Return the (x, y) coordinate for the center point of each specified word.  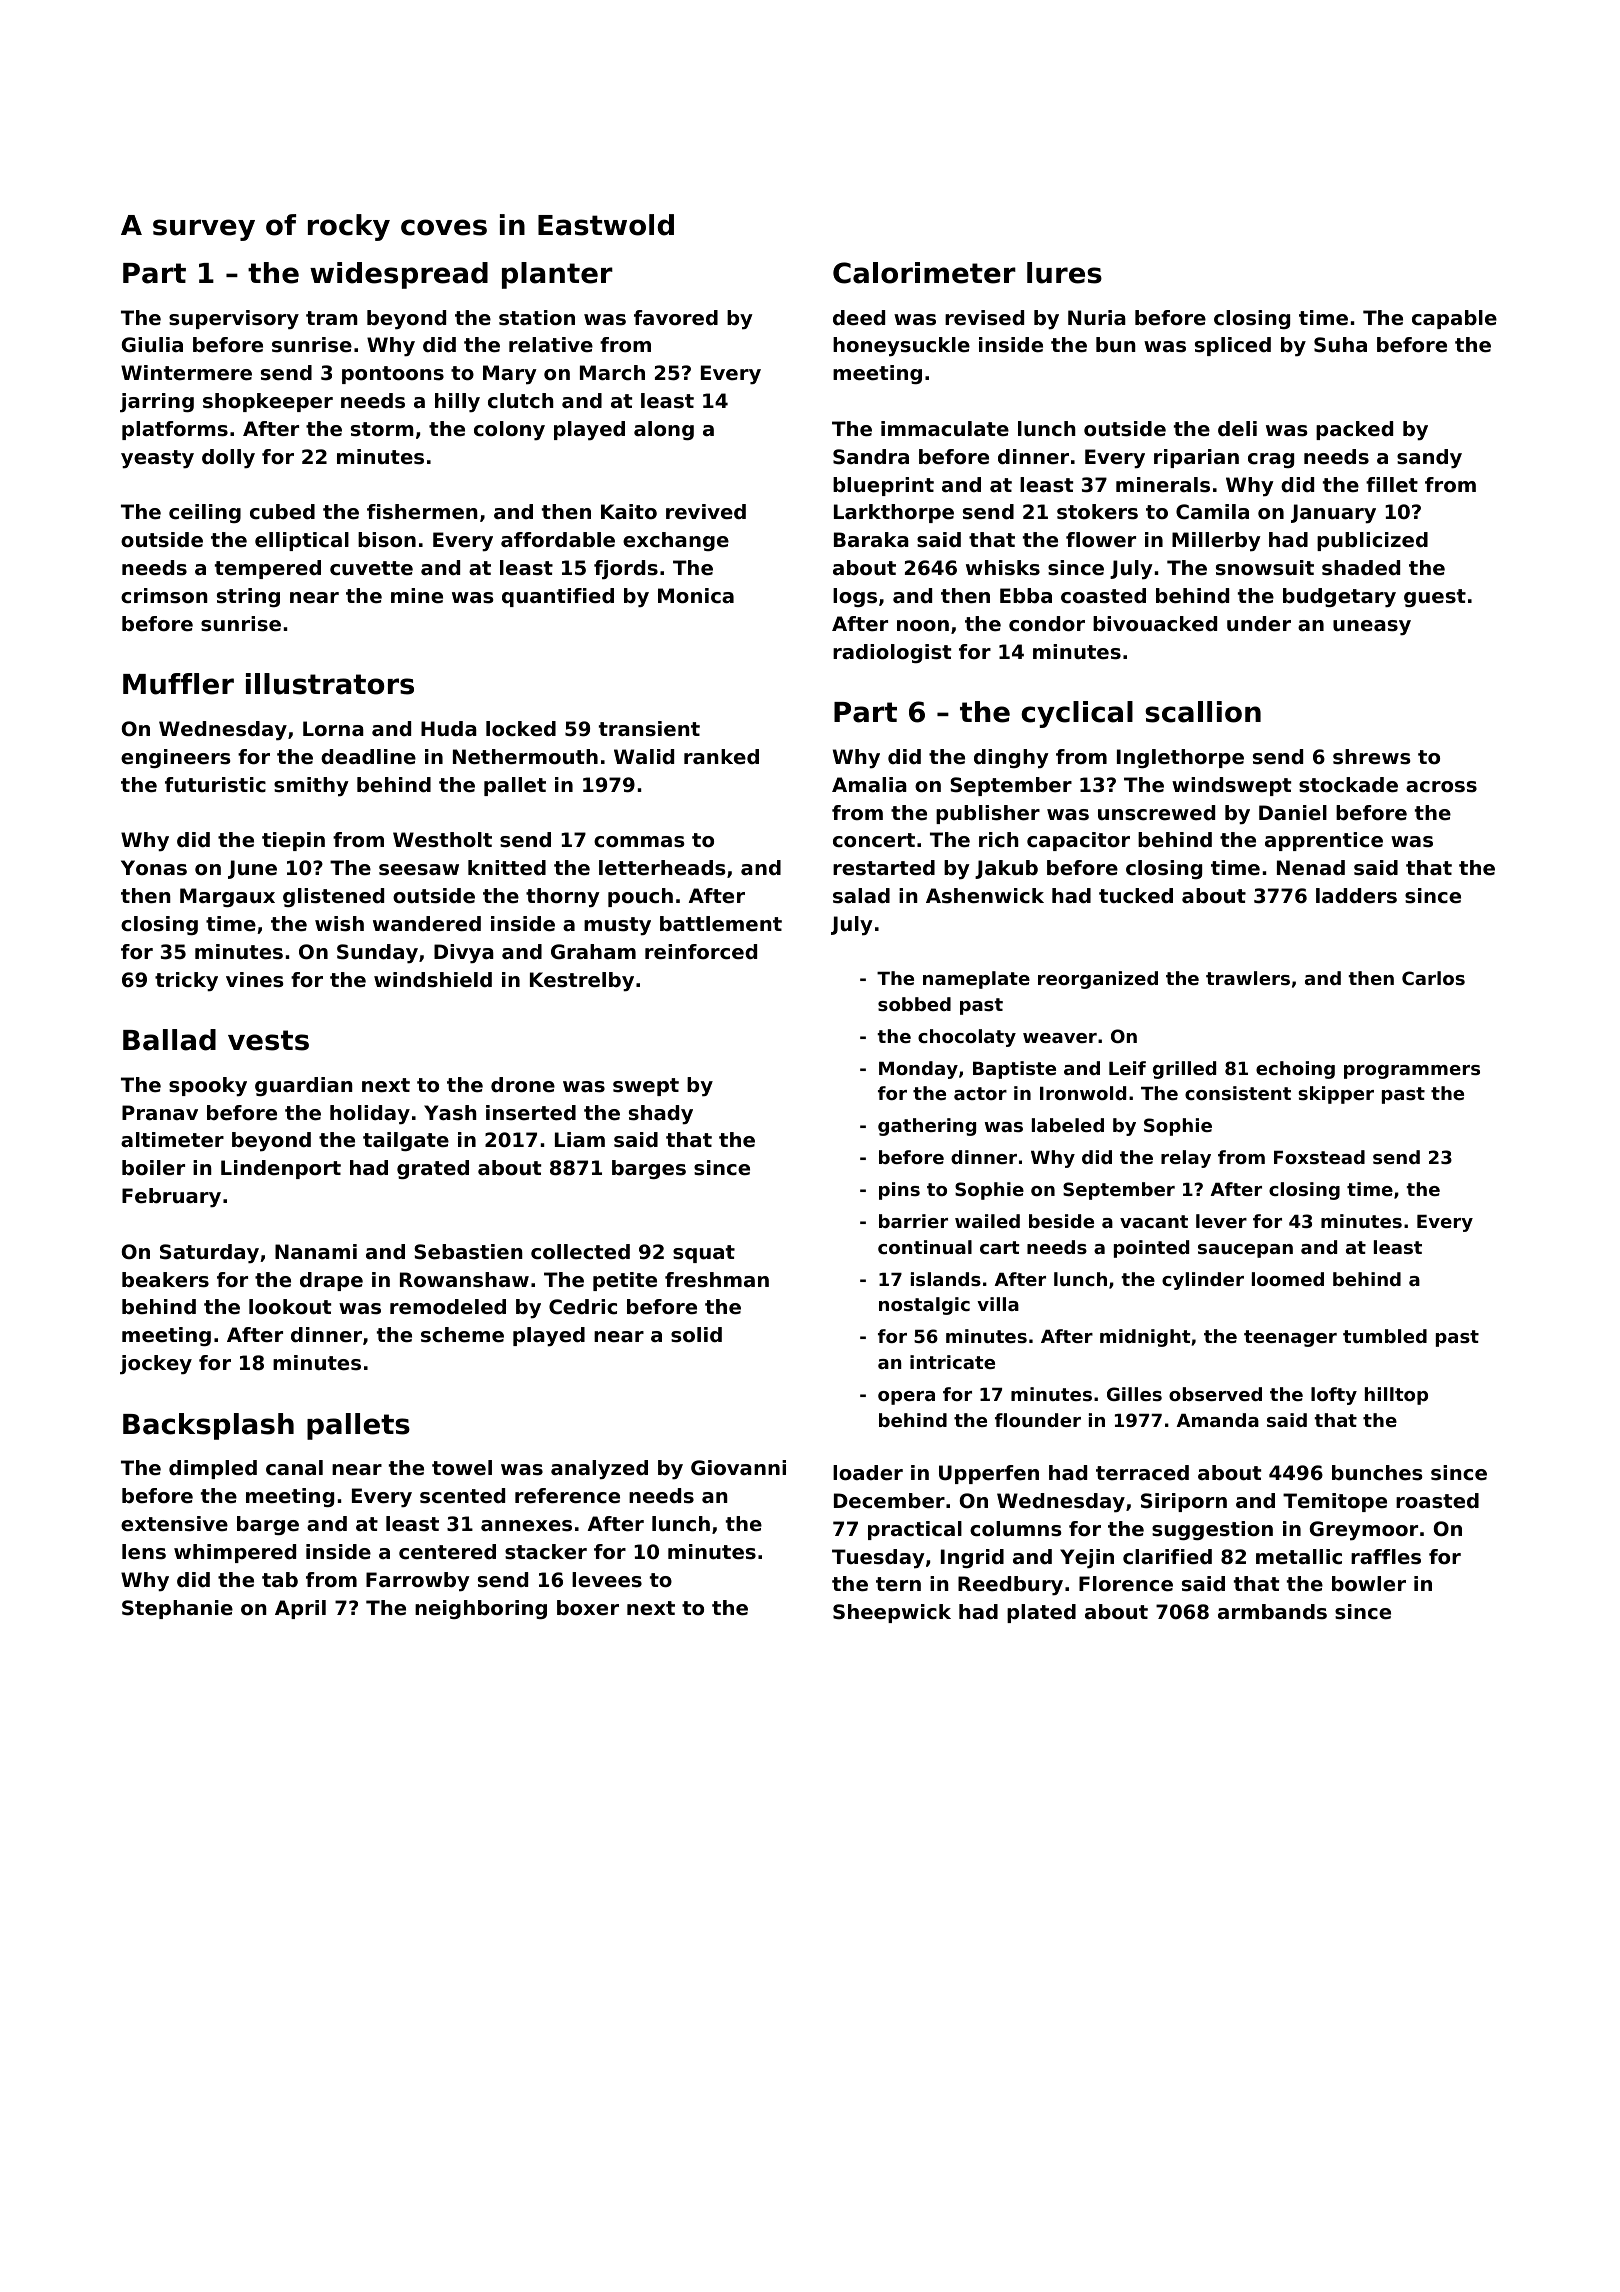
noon (923, 626)
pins (899, 1191)
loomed (1288, 1279)
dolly (228, 459)
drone (523, 1085)
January (1333, 514)
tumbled (1385, 1336)
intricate (952, 1362)
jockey (156, 1365)
